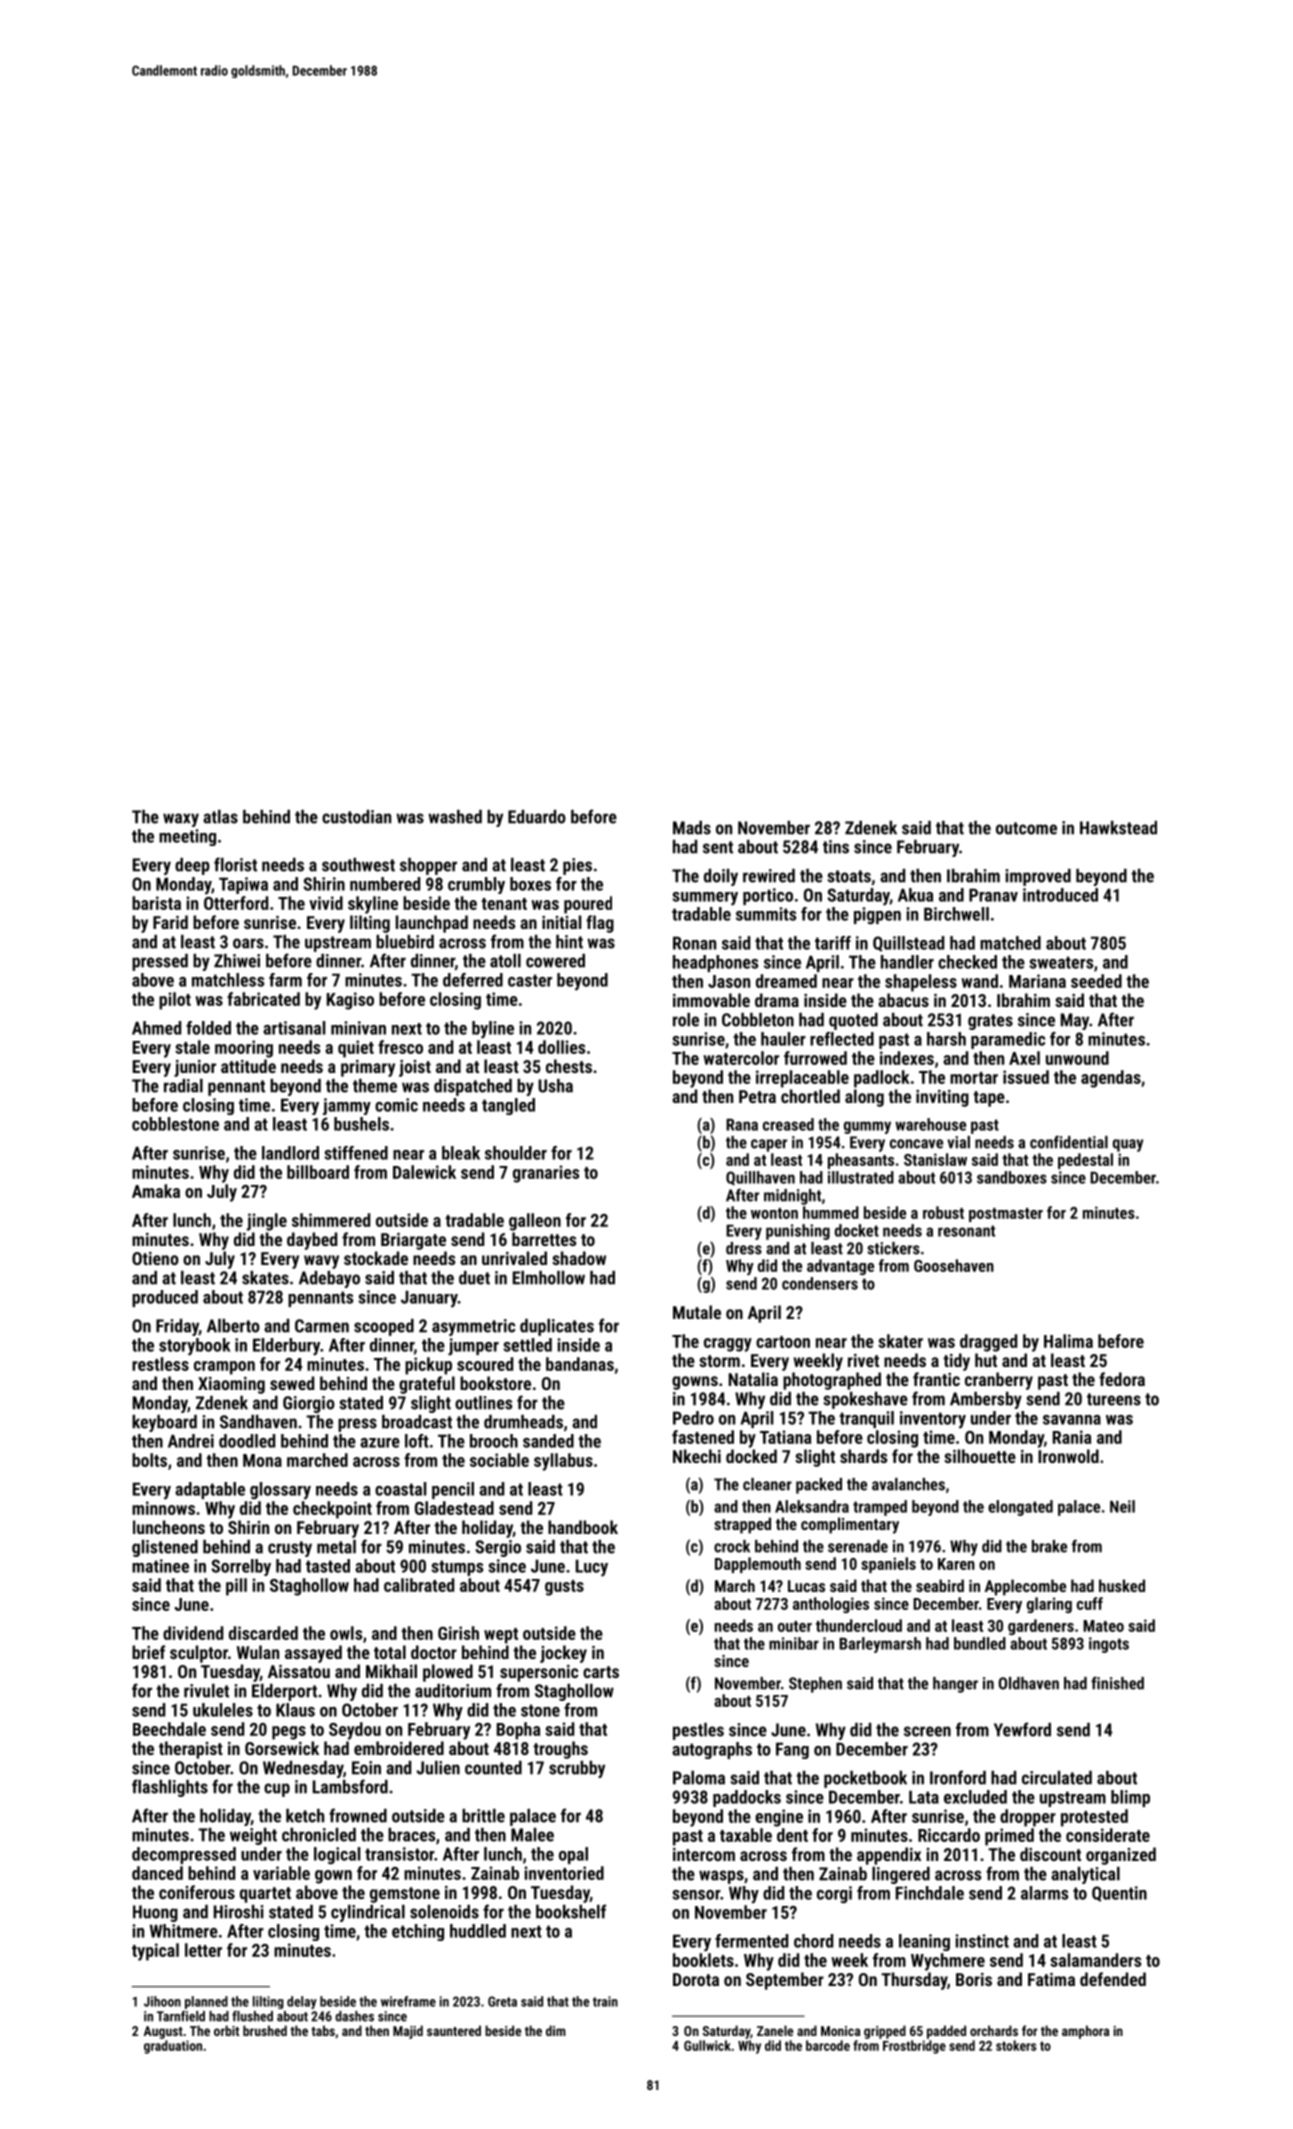  What do you see at coordinates (1049, 1605) in the screenshot?
I see `glaring` at bounding box center [1049, 1605].
